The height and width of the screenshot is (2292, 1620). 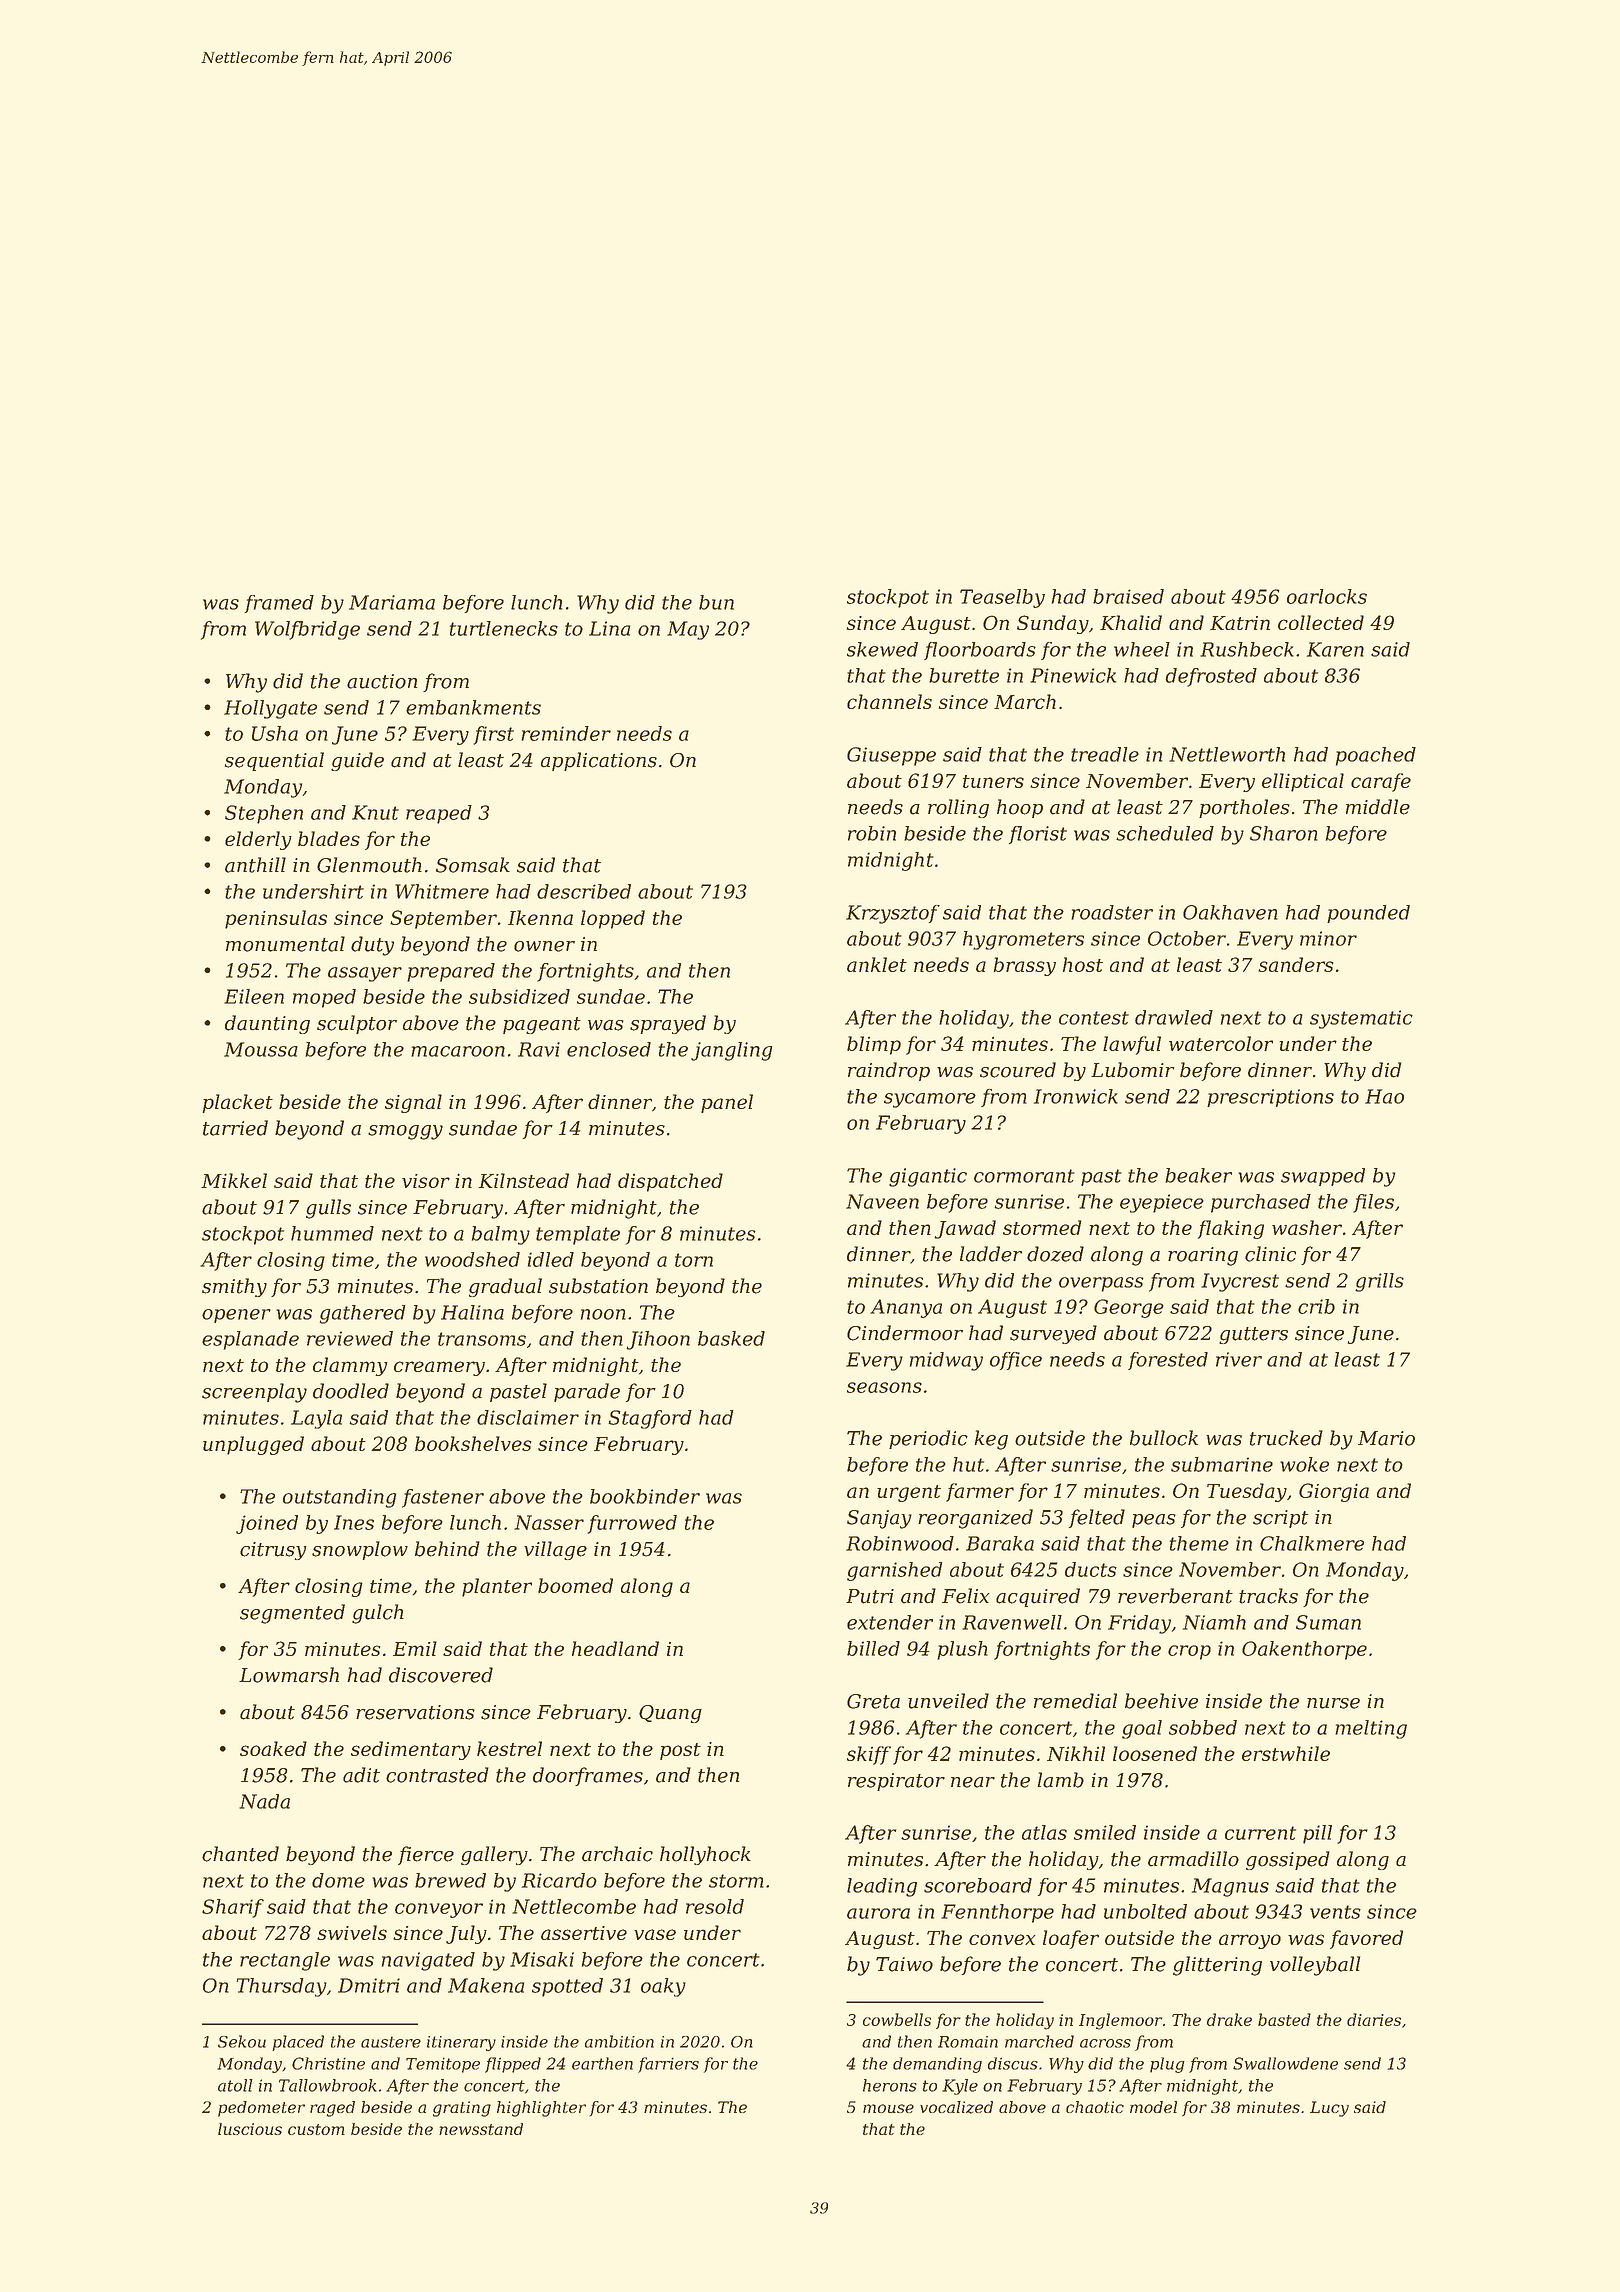 What do you see at coordinates (889, 1071) in the screenshot?
I see `raindrop` at bounding box center [889, 1071].
